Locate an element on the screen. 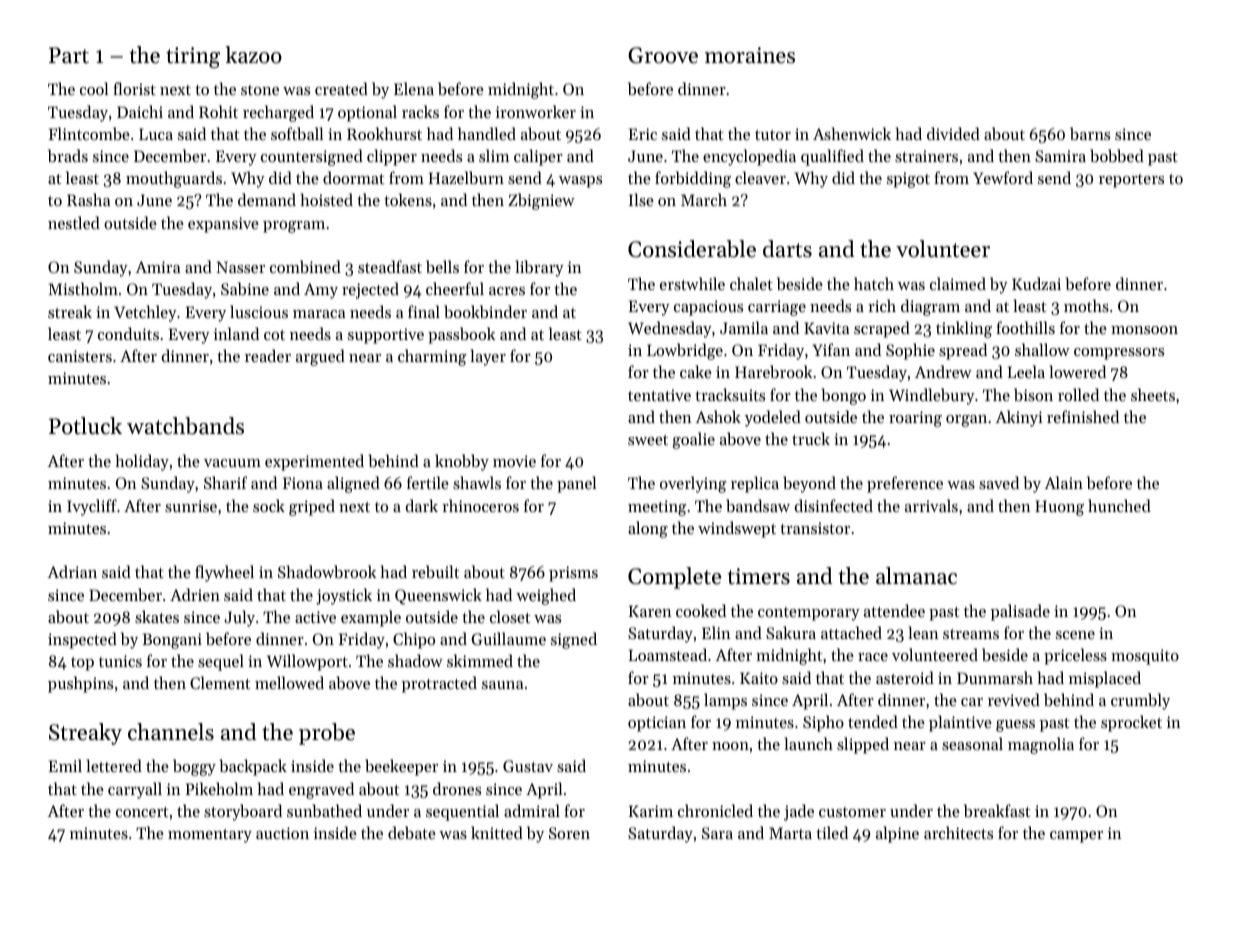 The image size is (1233, 952). Ivycliff is located at coordinates (92, 507).
